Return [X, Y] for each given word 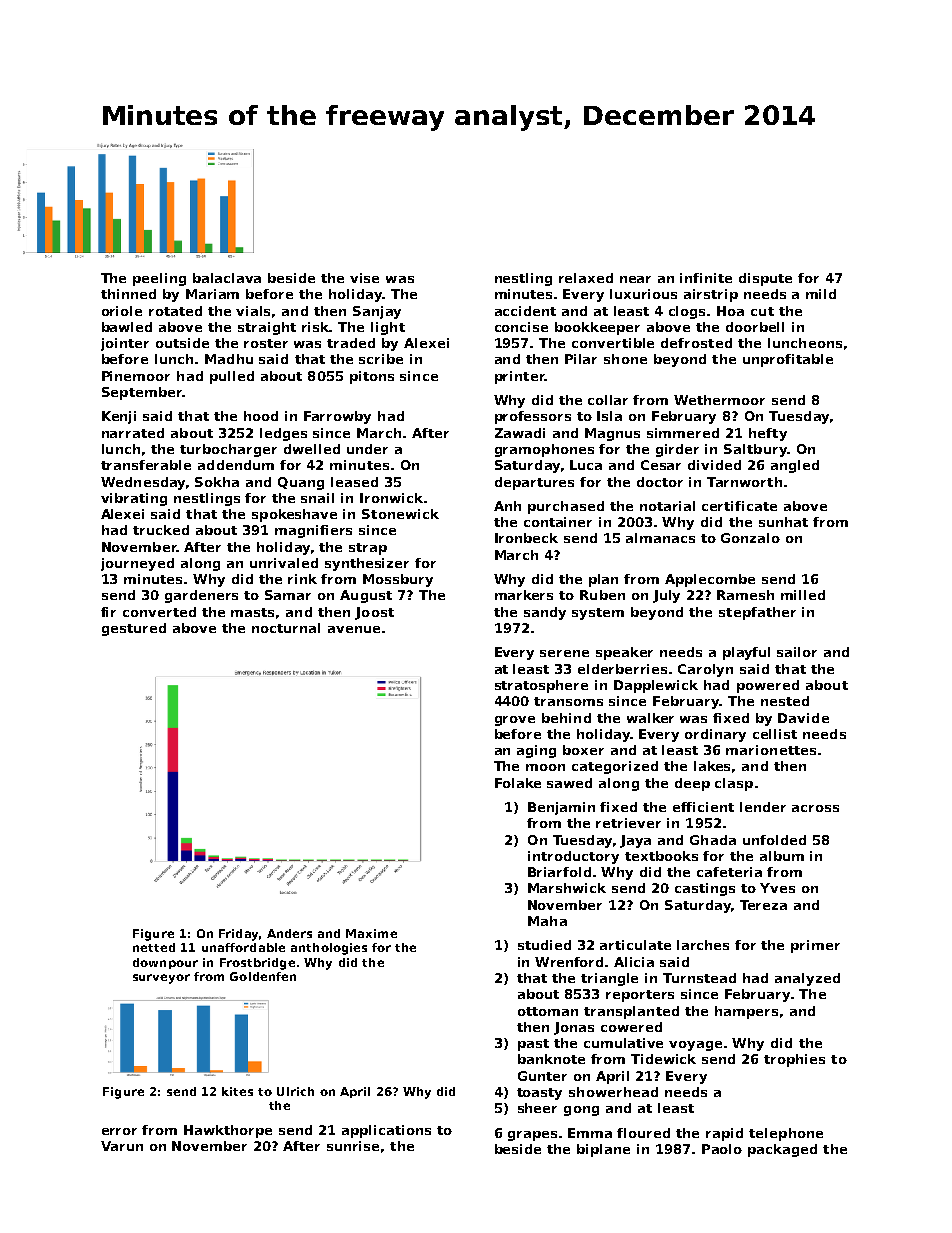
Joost [374, 613]
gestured [134, 629]
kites [237, 1091]
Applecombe [710, 580]
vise [364, 278]
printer [520, 377]
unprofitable [788, 360]
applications [386, 1131]
